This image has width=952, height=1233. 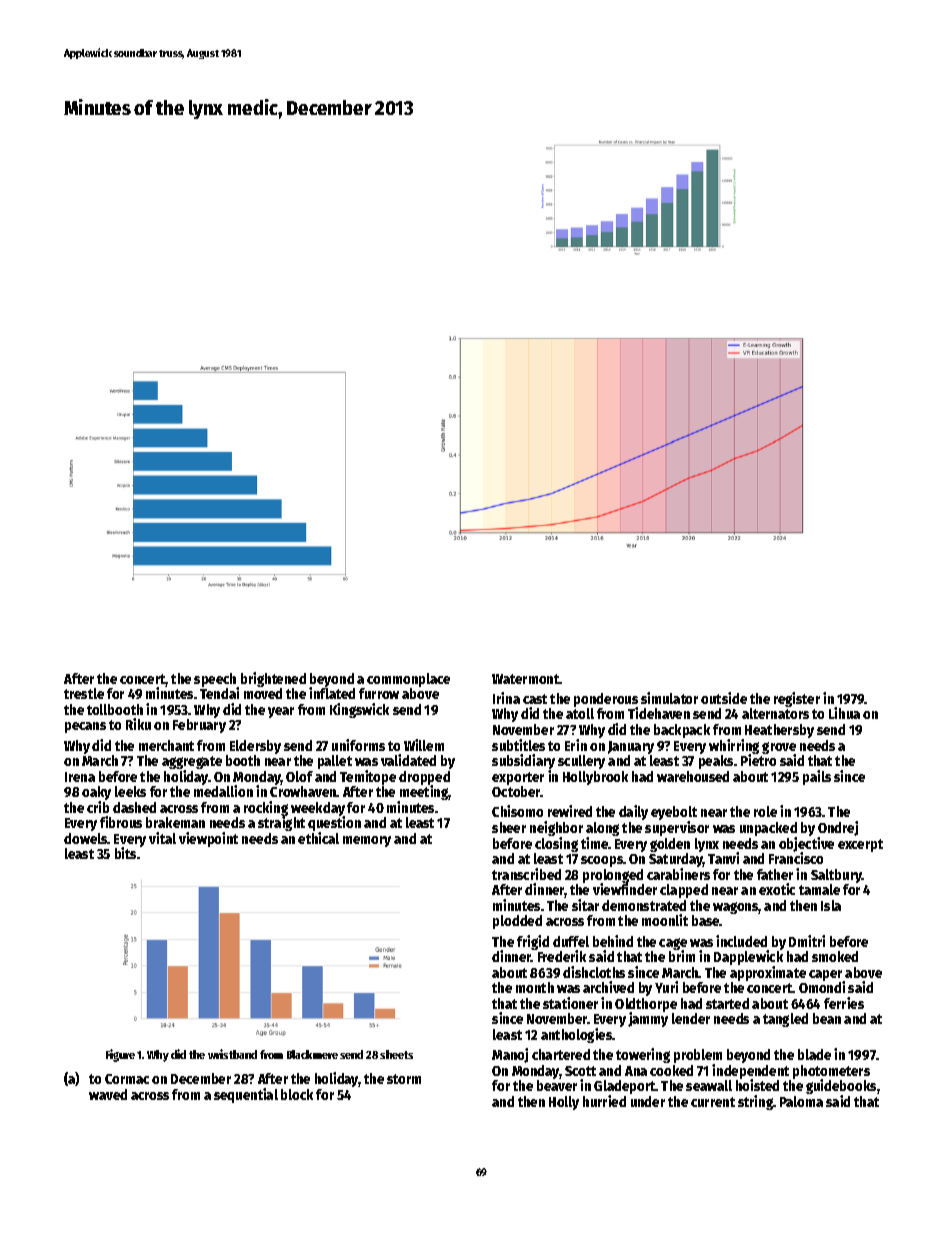 What do you see at coordinates (682, 731) in the image?
I see `backpack` at bounding box center [682, 731].
